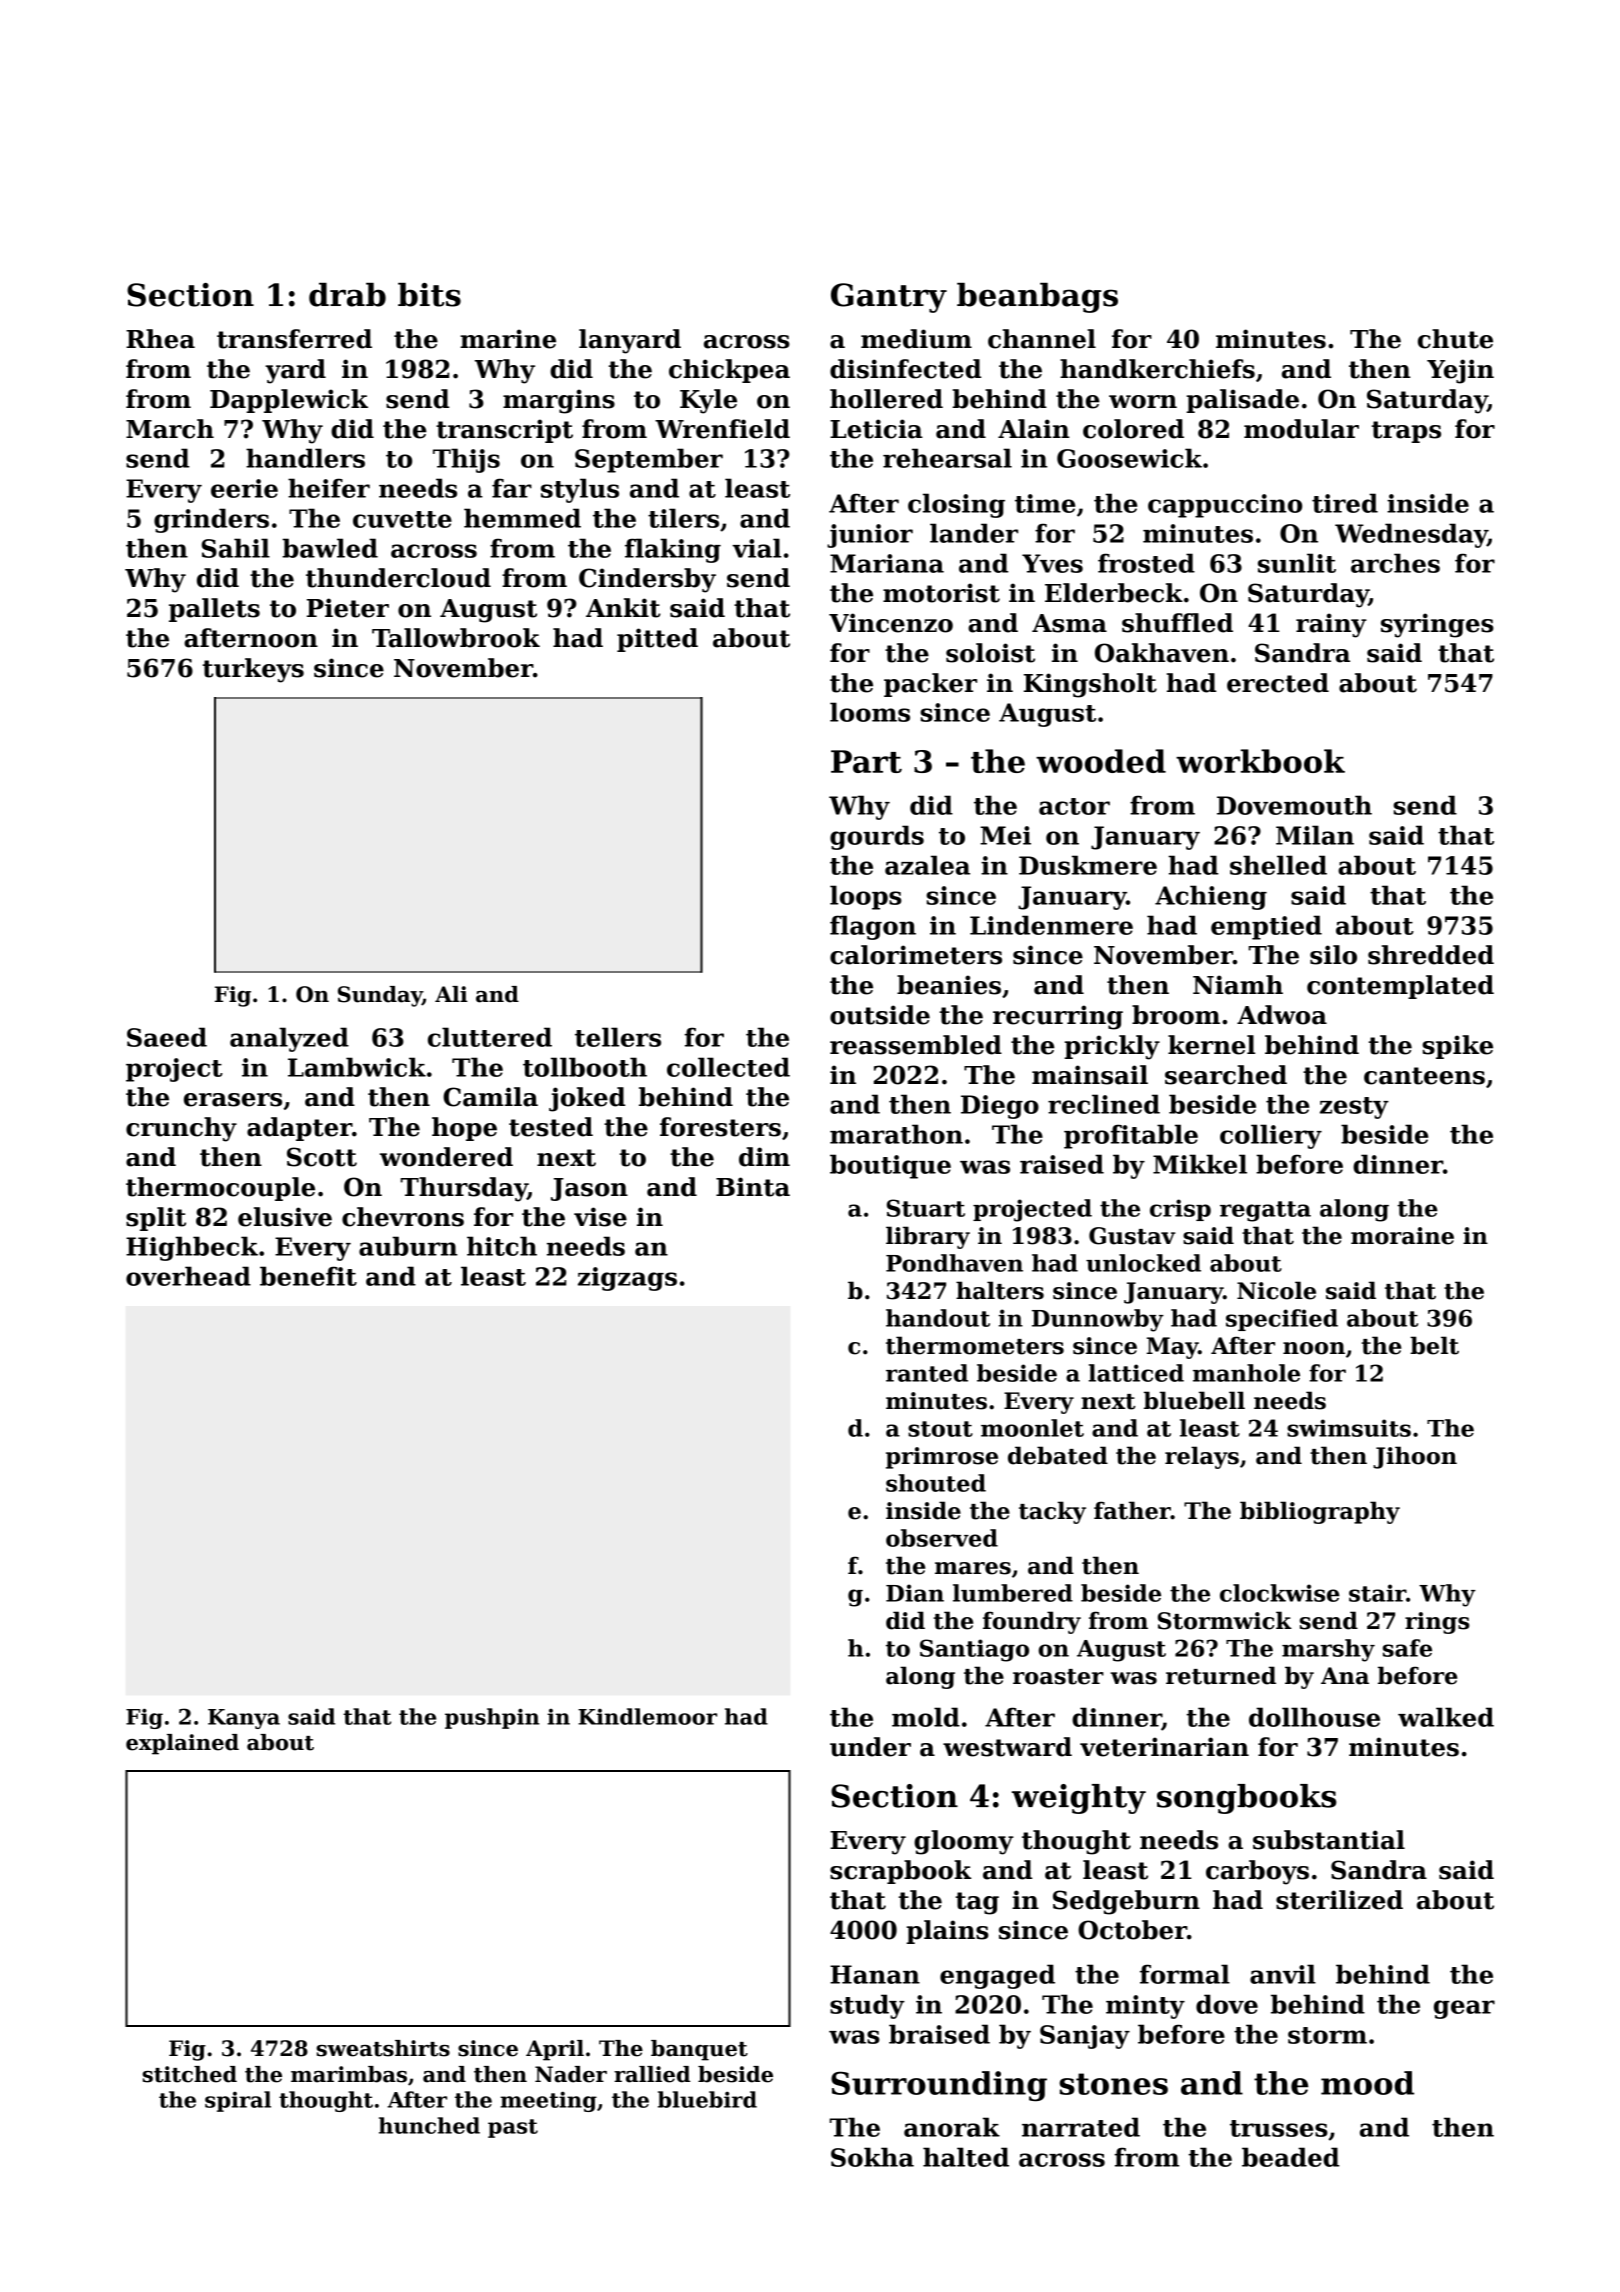 The width and height of the page is (1620, 2292). Describe the element at coordinates (1157, 369) in the page. I see `handkerchiefs` at that location.
